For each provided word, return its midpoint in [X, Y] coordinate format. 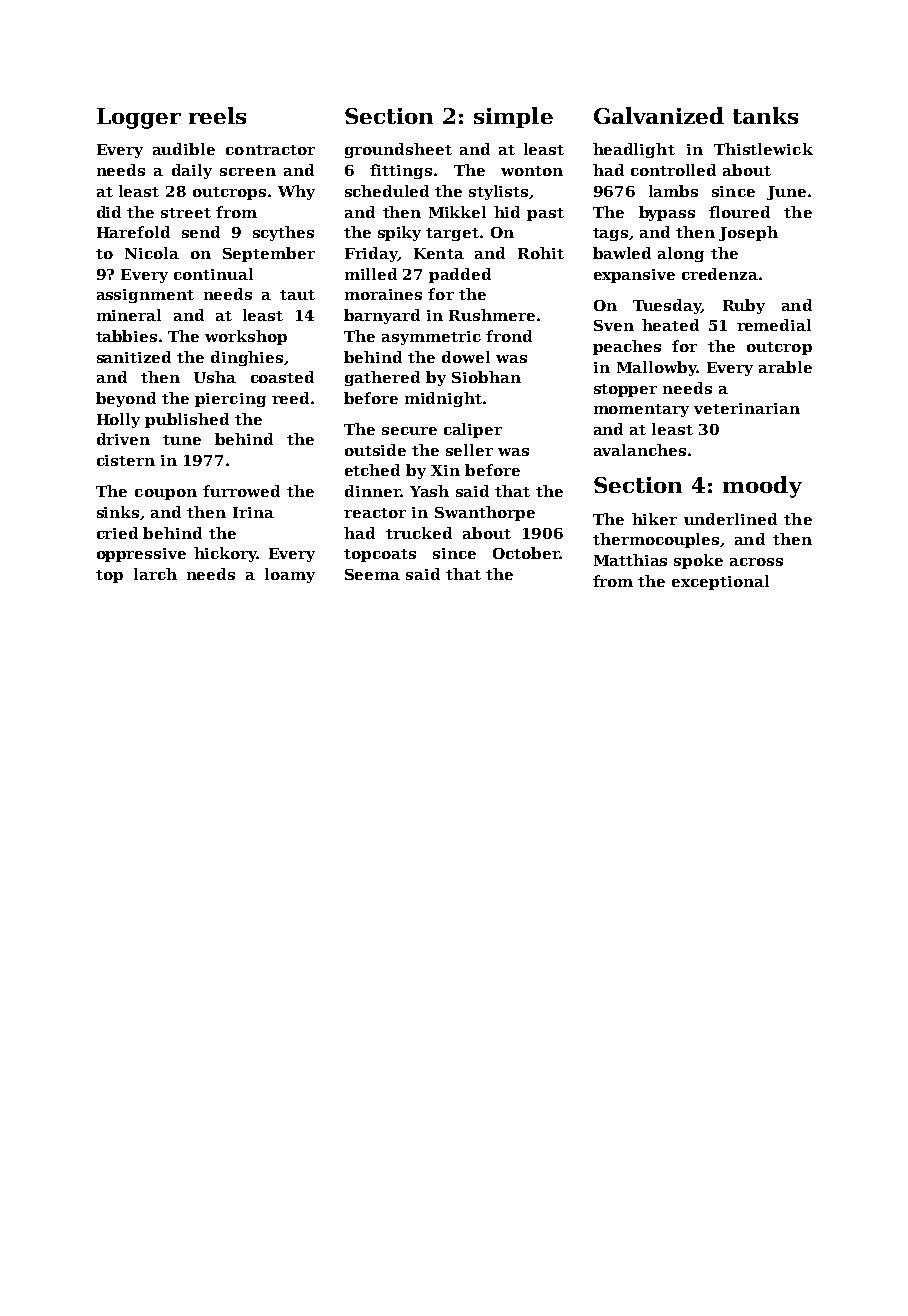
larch [155, 574]
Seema [372, 574]
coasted [282, 377]
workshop [246, 337]
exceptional [720, 582]
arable [785, 367]
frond [509, 336]
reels [217, 115]
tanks [765, 115]
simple [513, 117]
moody [762, 487]
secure [409, 431]
